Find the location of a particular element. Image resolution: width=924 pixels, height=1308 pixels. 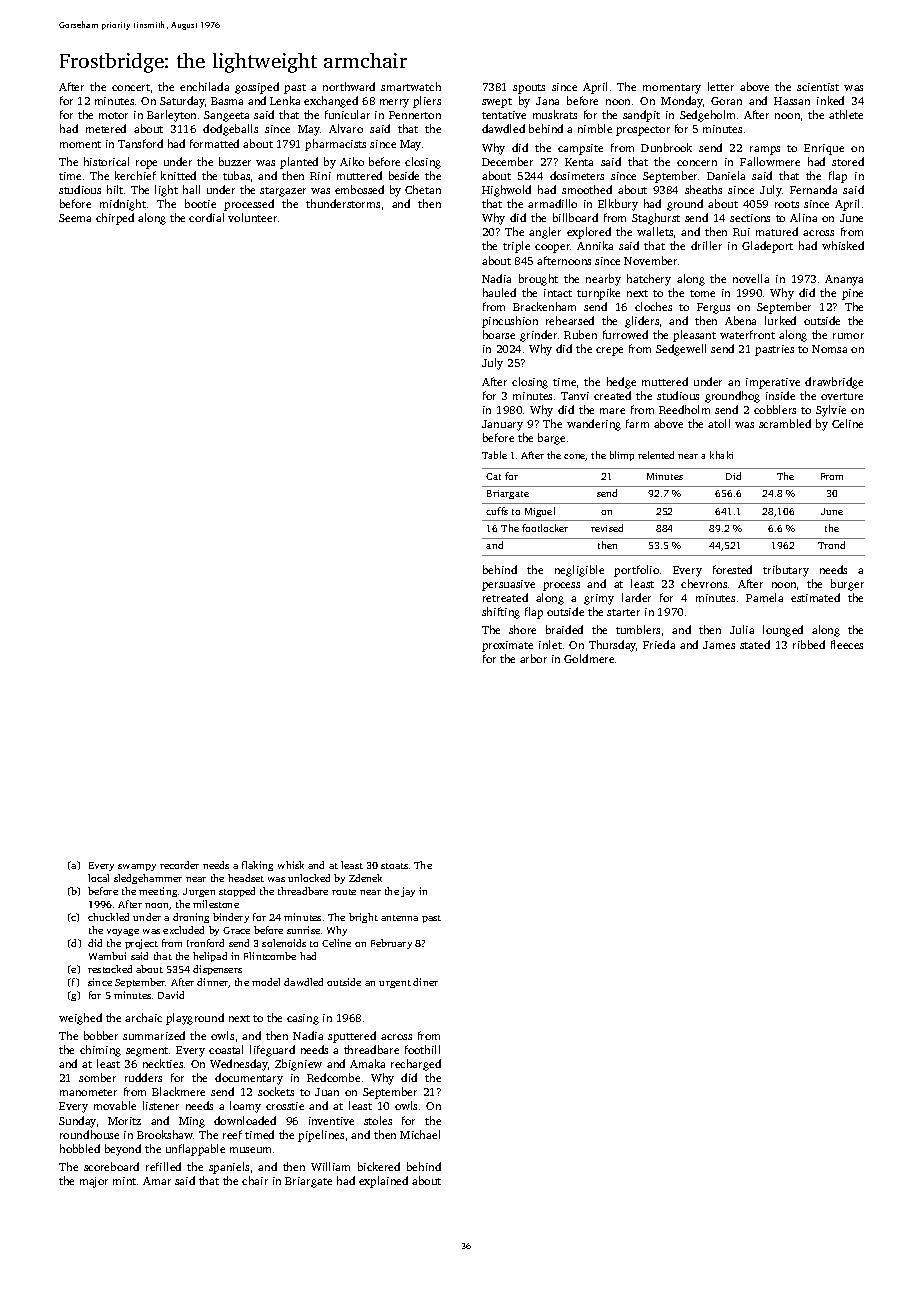

Cat is located at coordinates (493, 476).
